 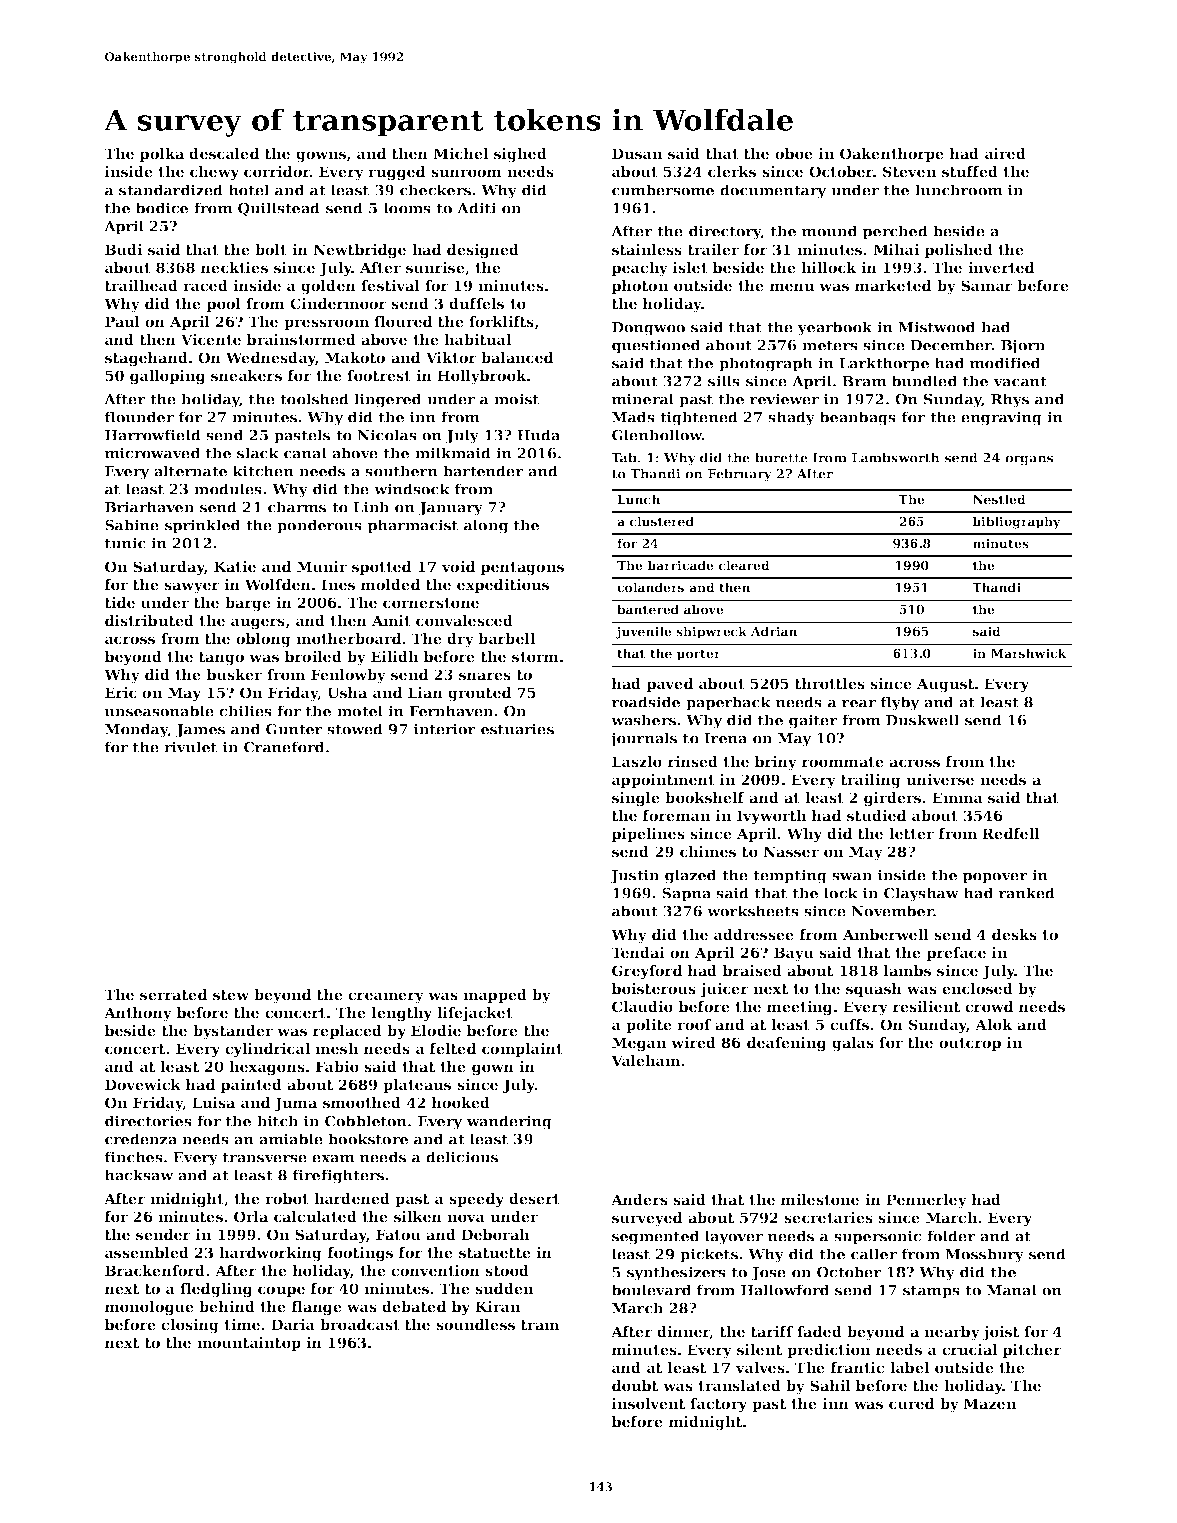 What do you see at coordinates (1012, 1290) in the screenshot?
I see `Manal` at bounding box center [1012, 1290].
